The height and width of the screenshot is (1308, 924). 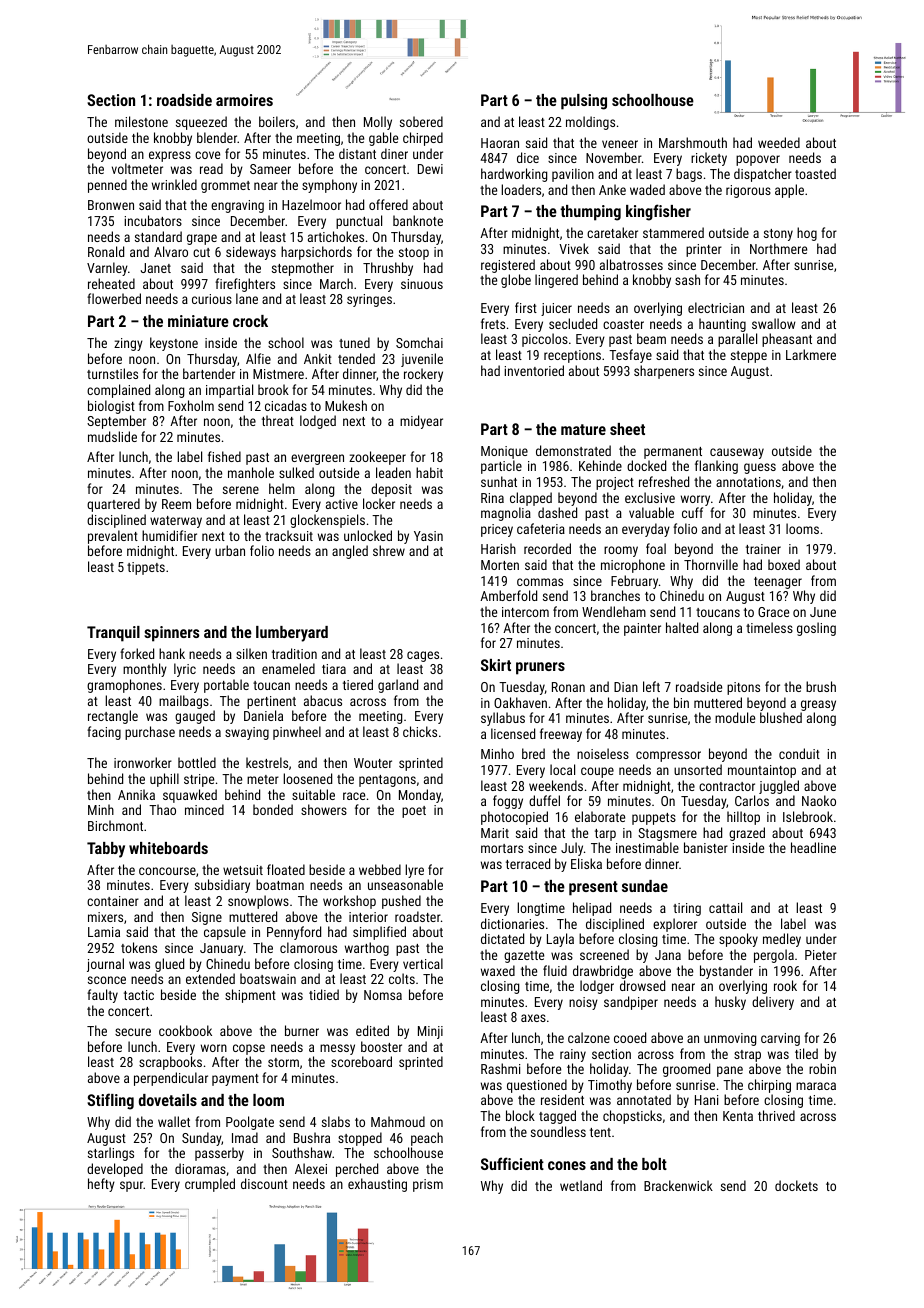 I want to click on faulty, so click(x=102, y=996).
